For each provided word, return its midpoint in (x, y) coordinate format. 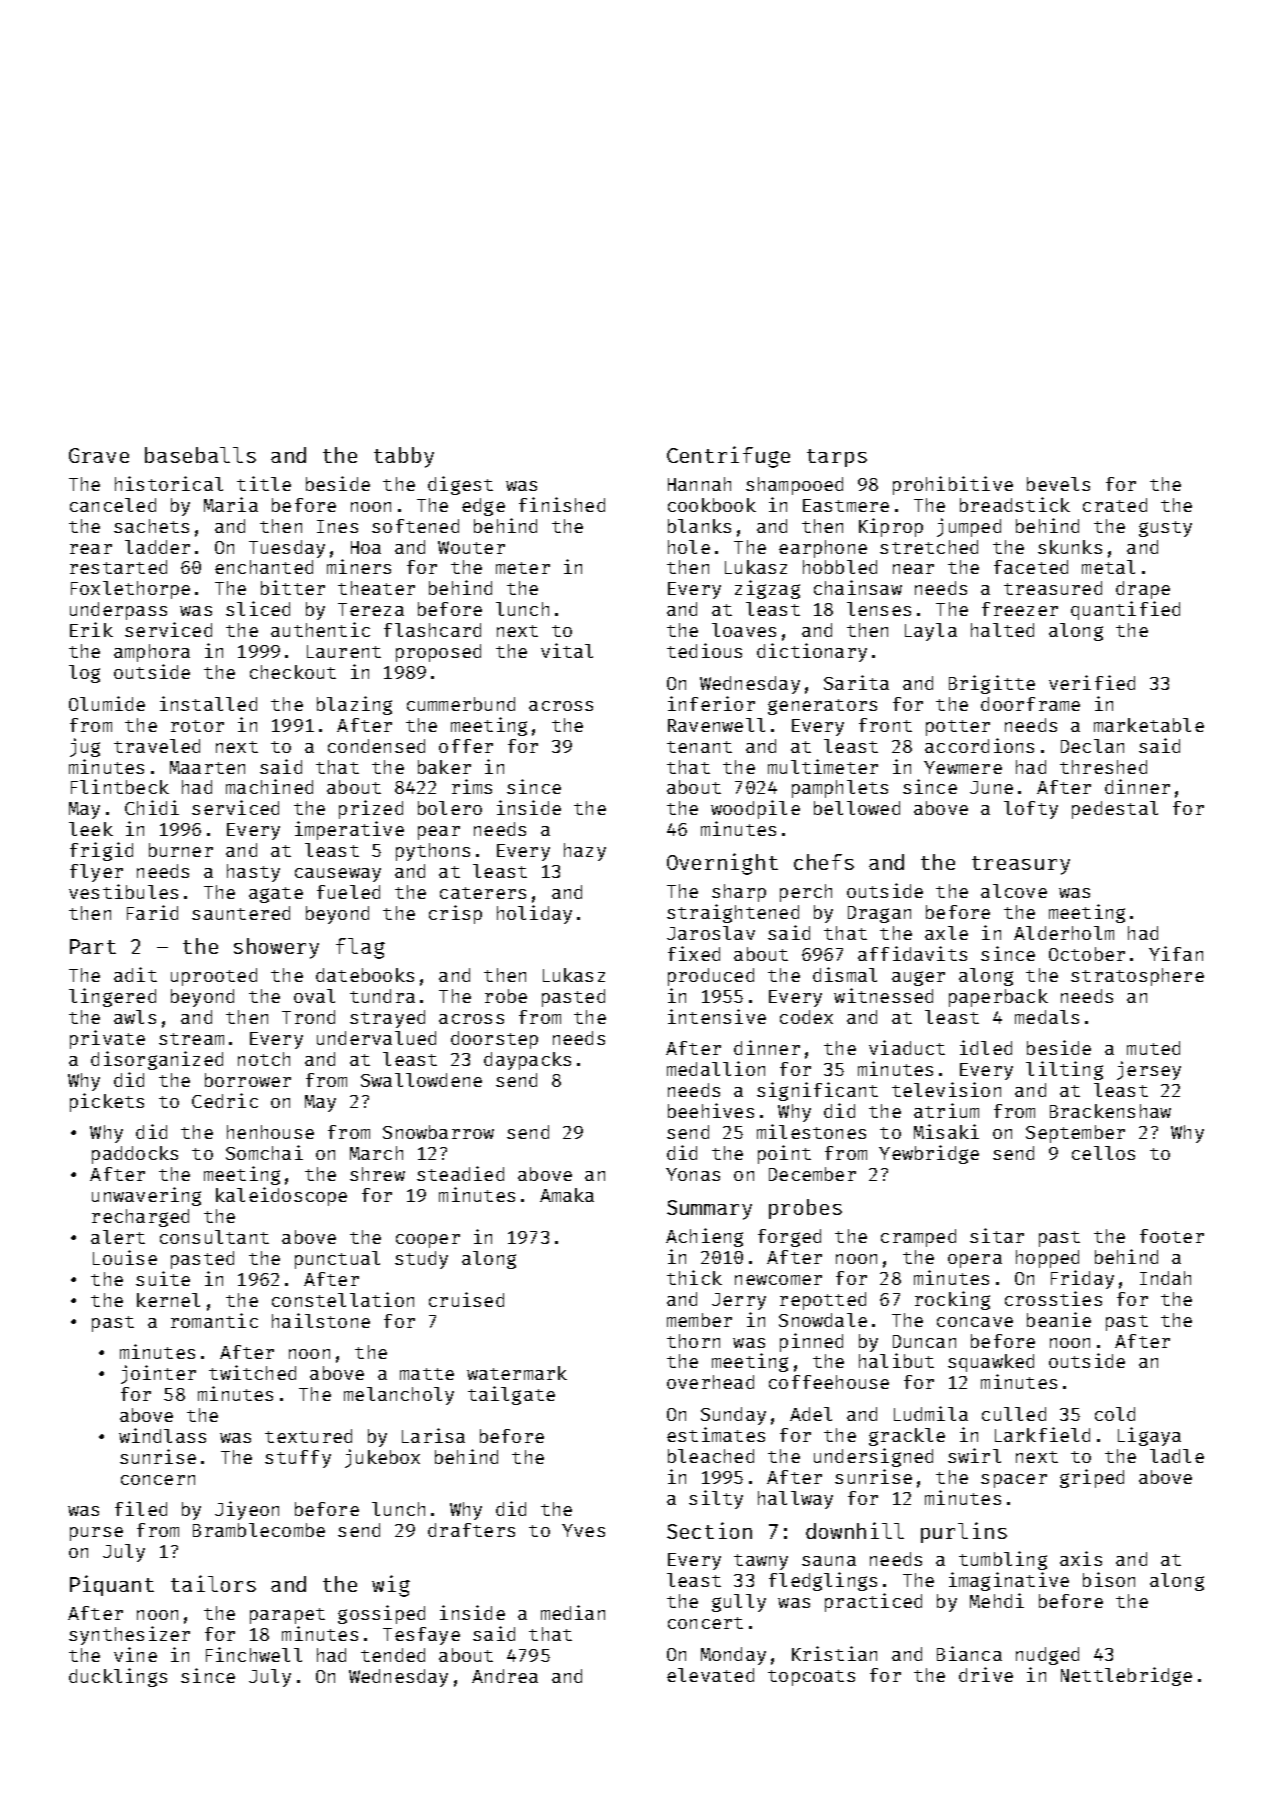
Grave (99, 455)
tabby (404, 457)
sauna (829, 1561)
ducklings (118, 1677)
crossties (1053, 1298)
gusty (1165, 529)
